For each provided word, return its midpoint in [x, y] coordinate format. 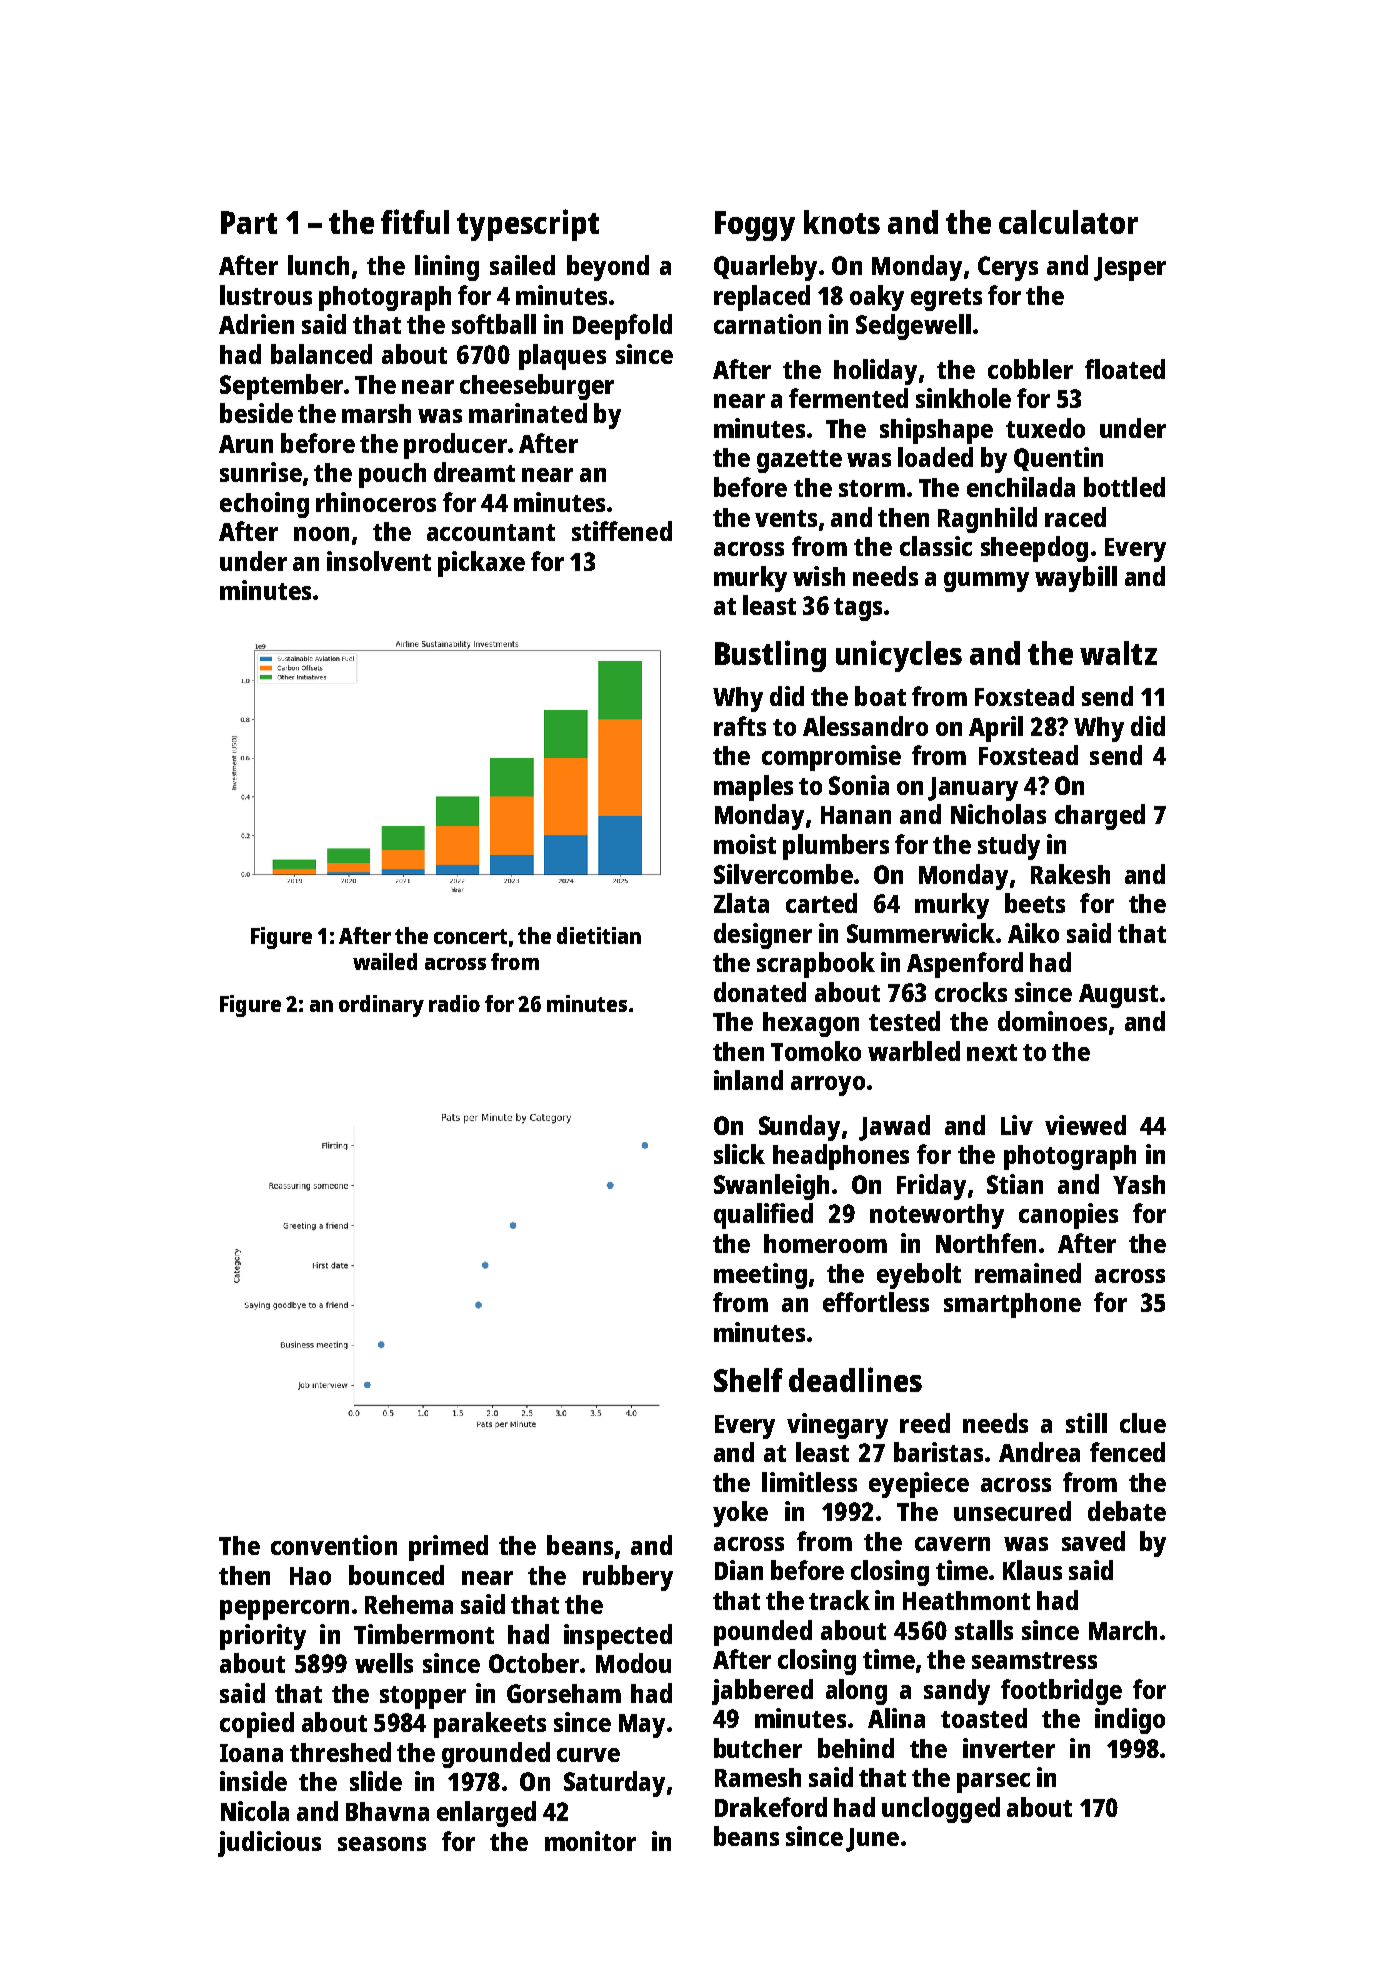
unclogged [941, 1810]
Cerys [1008, 268]
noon [321, 534]
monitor [590, 1841]
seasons [382, 1844]
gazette [799, 461]
